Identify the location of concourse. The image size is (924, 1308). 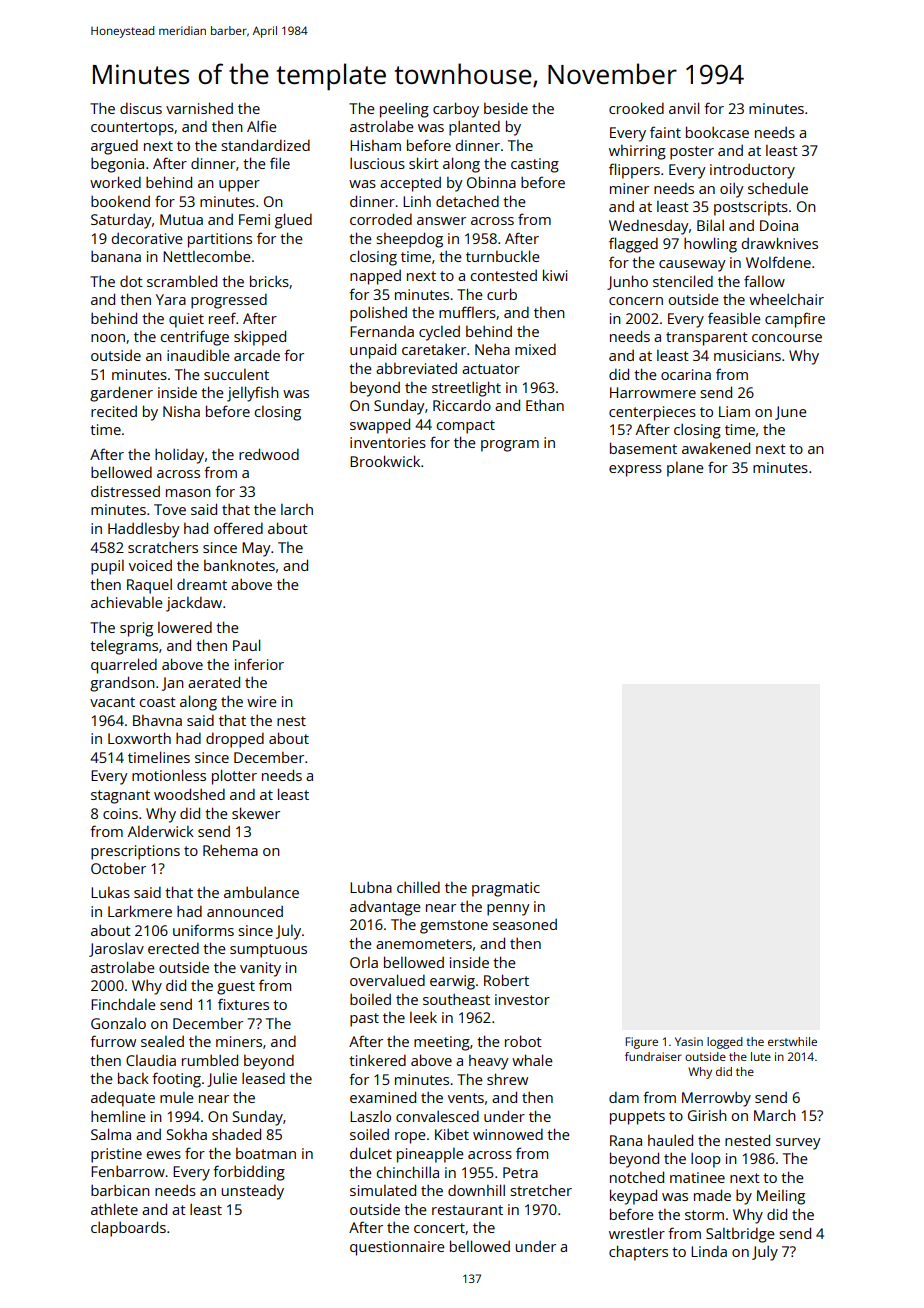
(787, 338).
